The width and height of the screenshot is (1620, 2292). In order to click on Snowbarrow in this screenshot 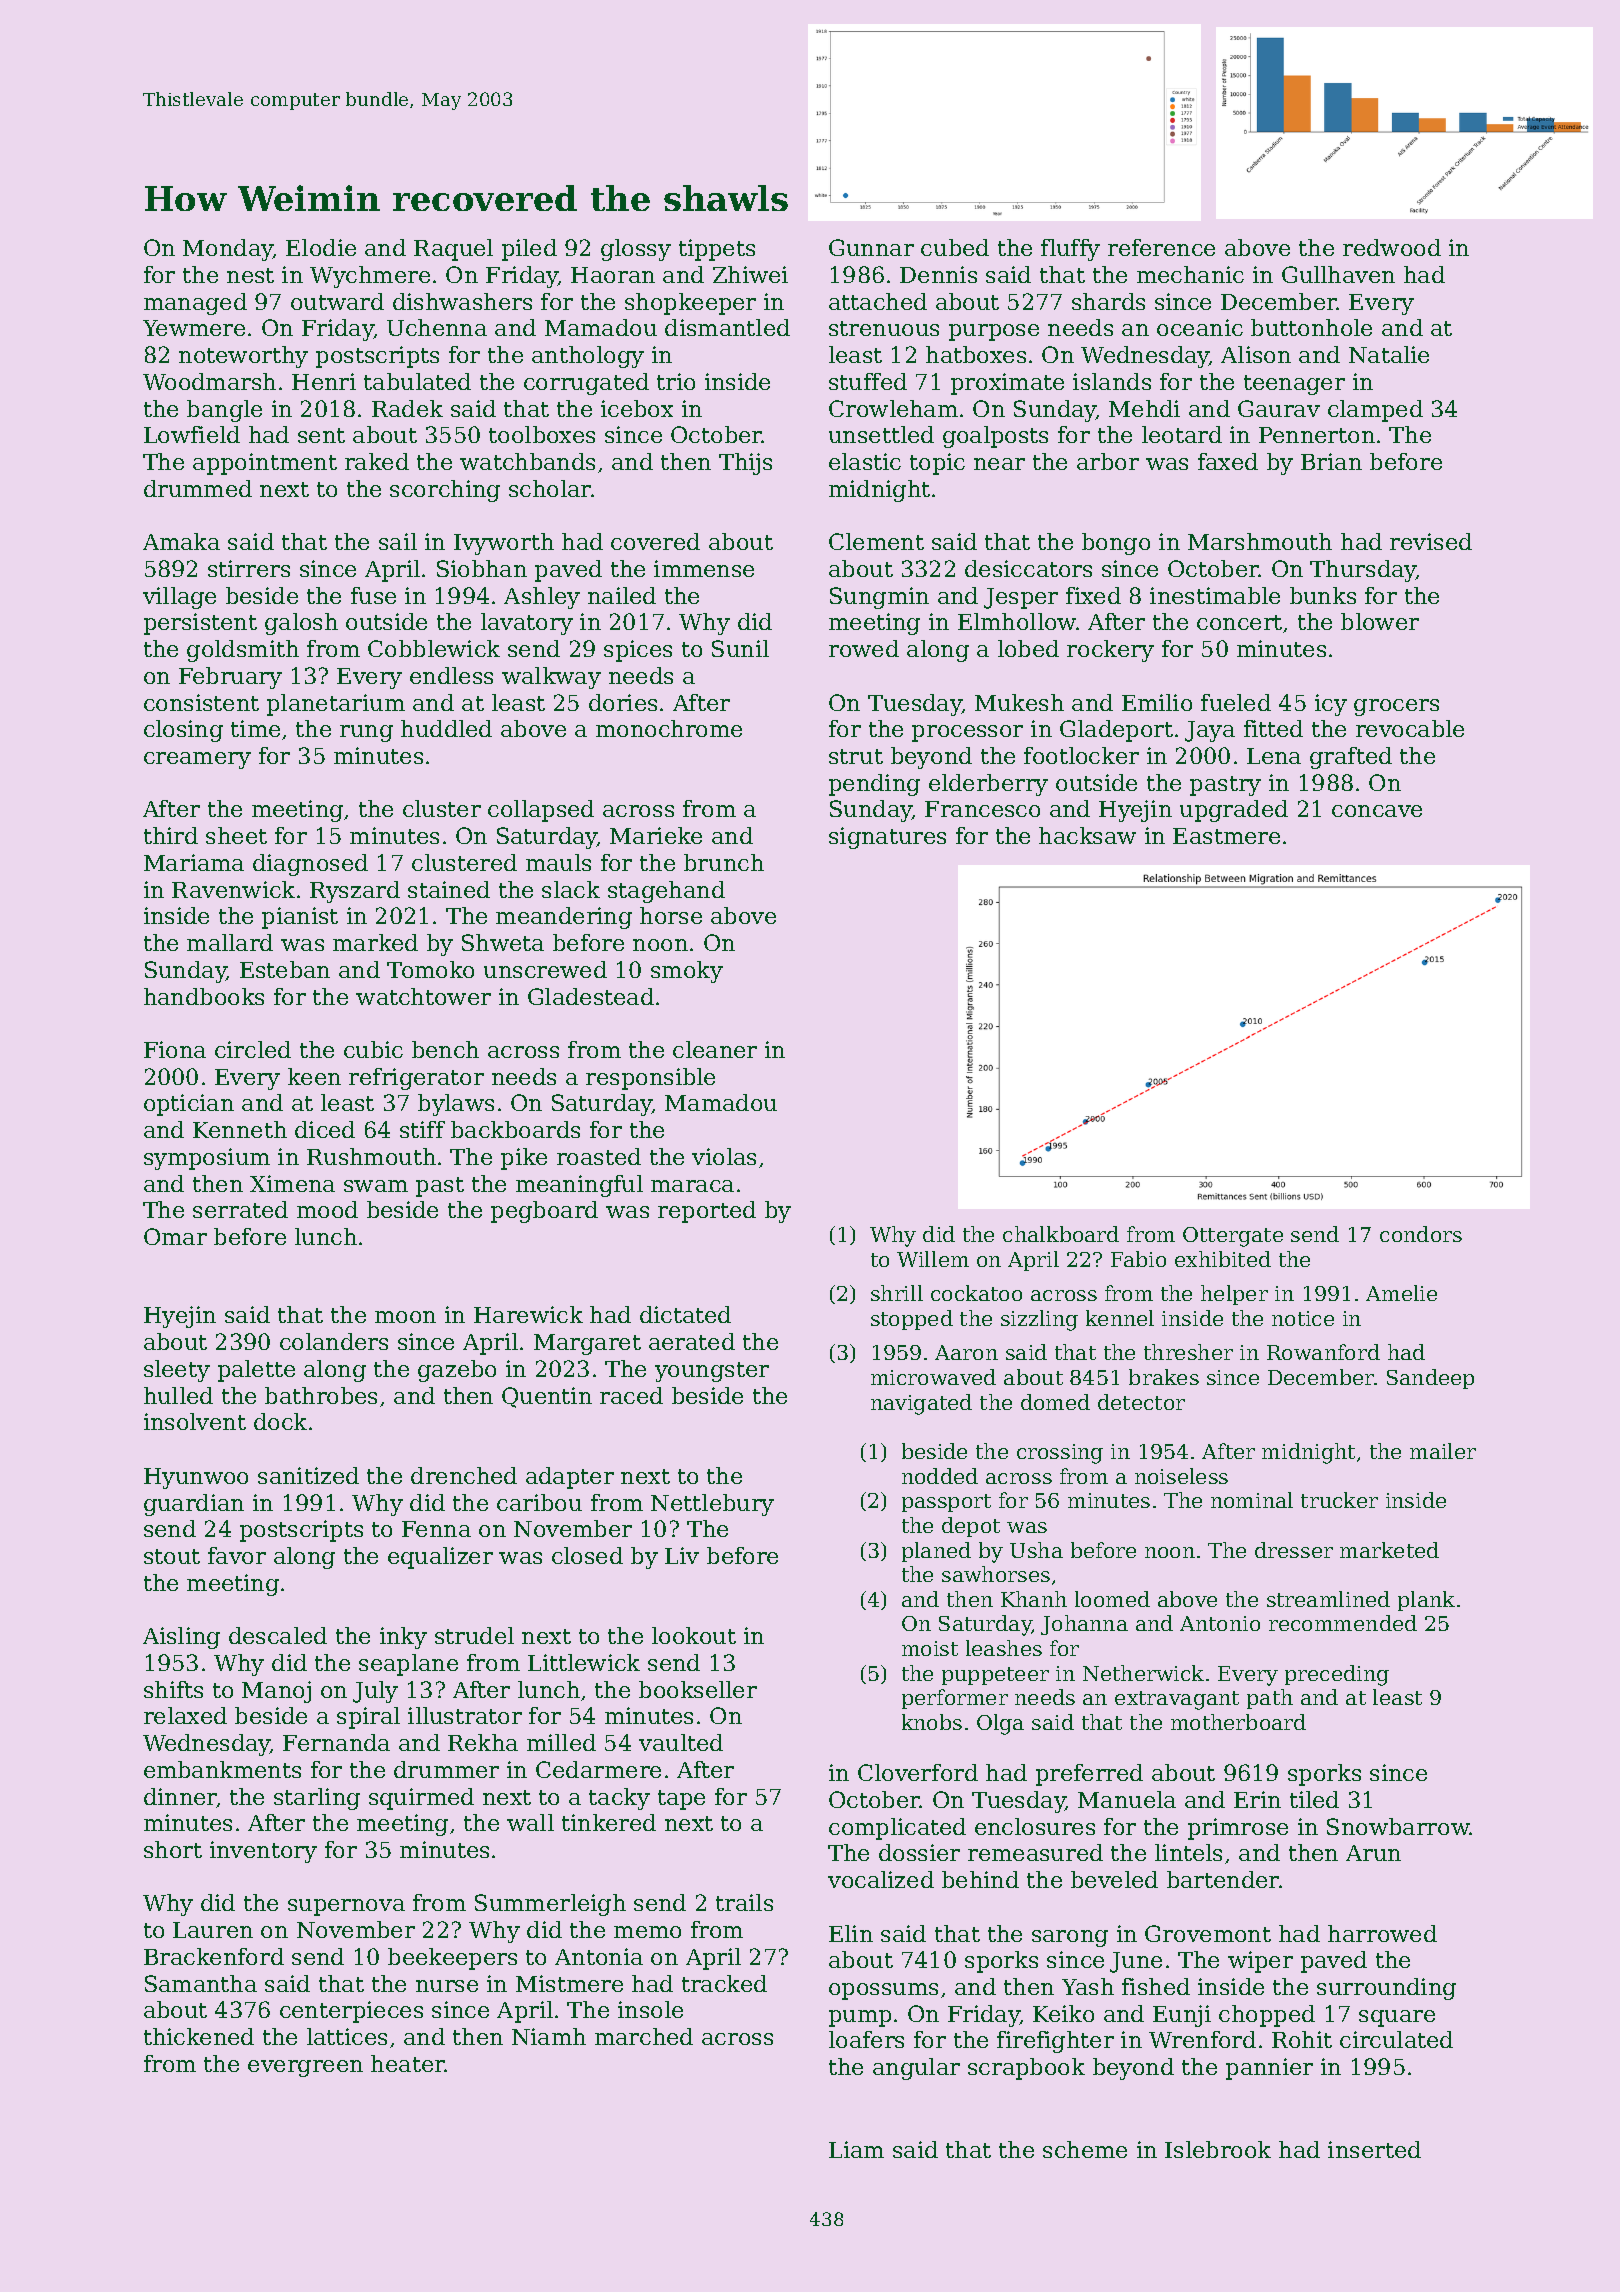, I will do `click(1398, 1826)`.
